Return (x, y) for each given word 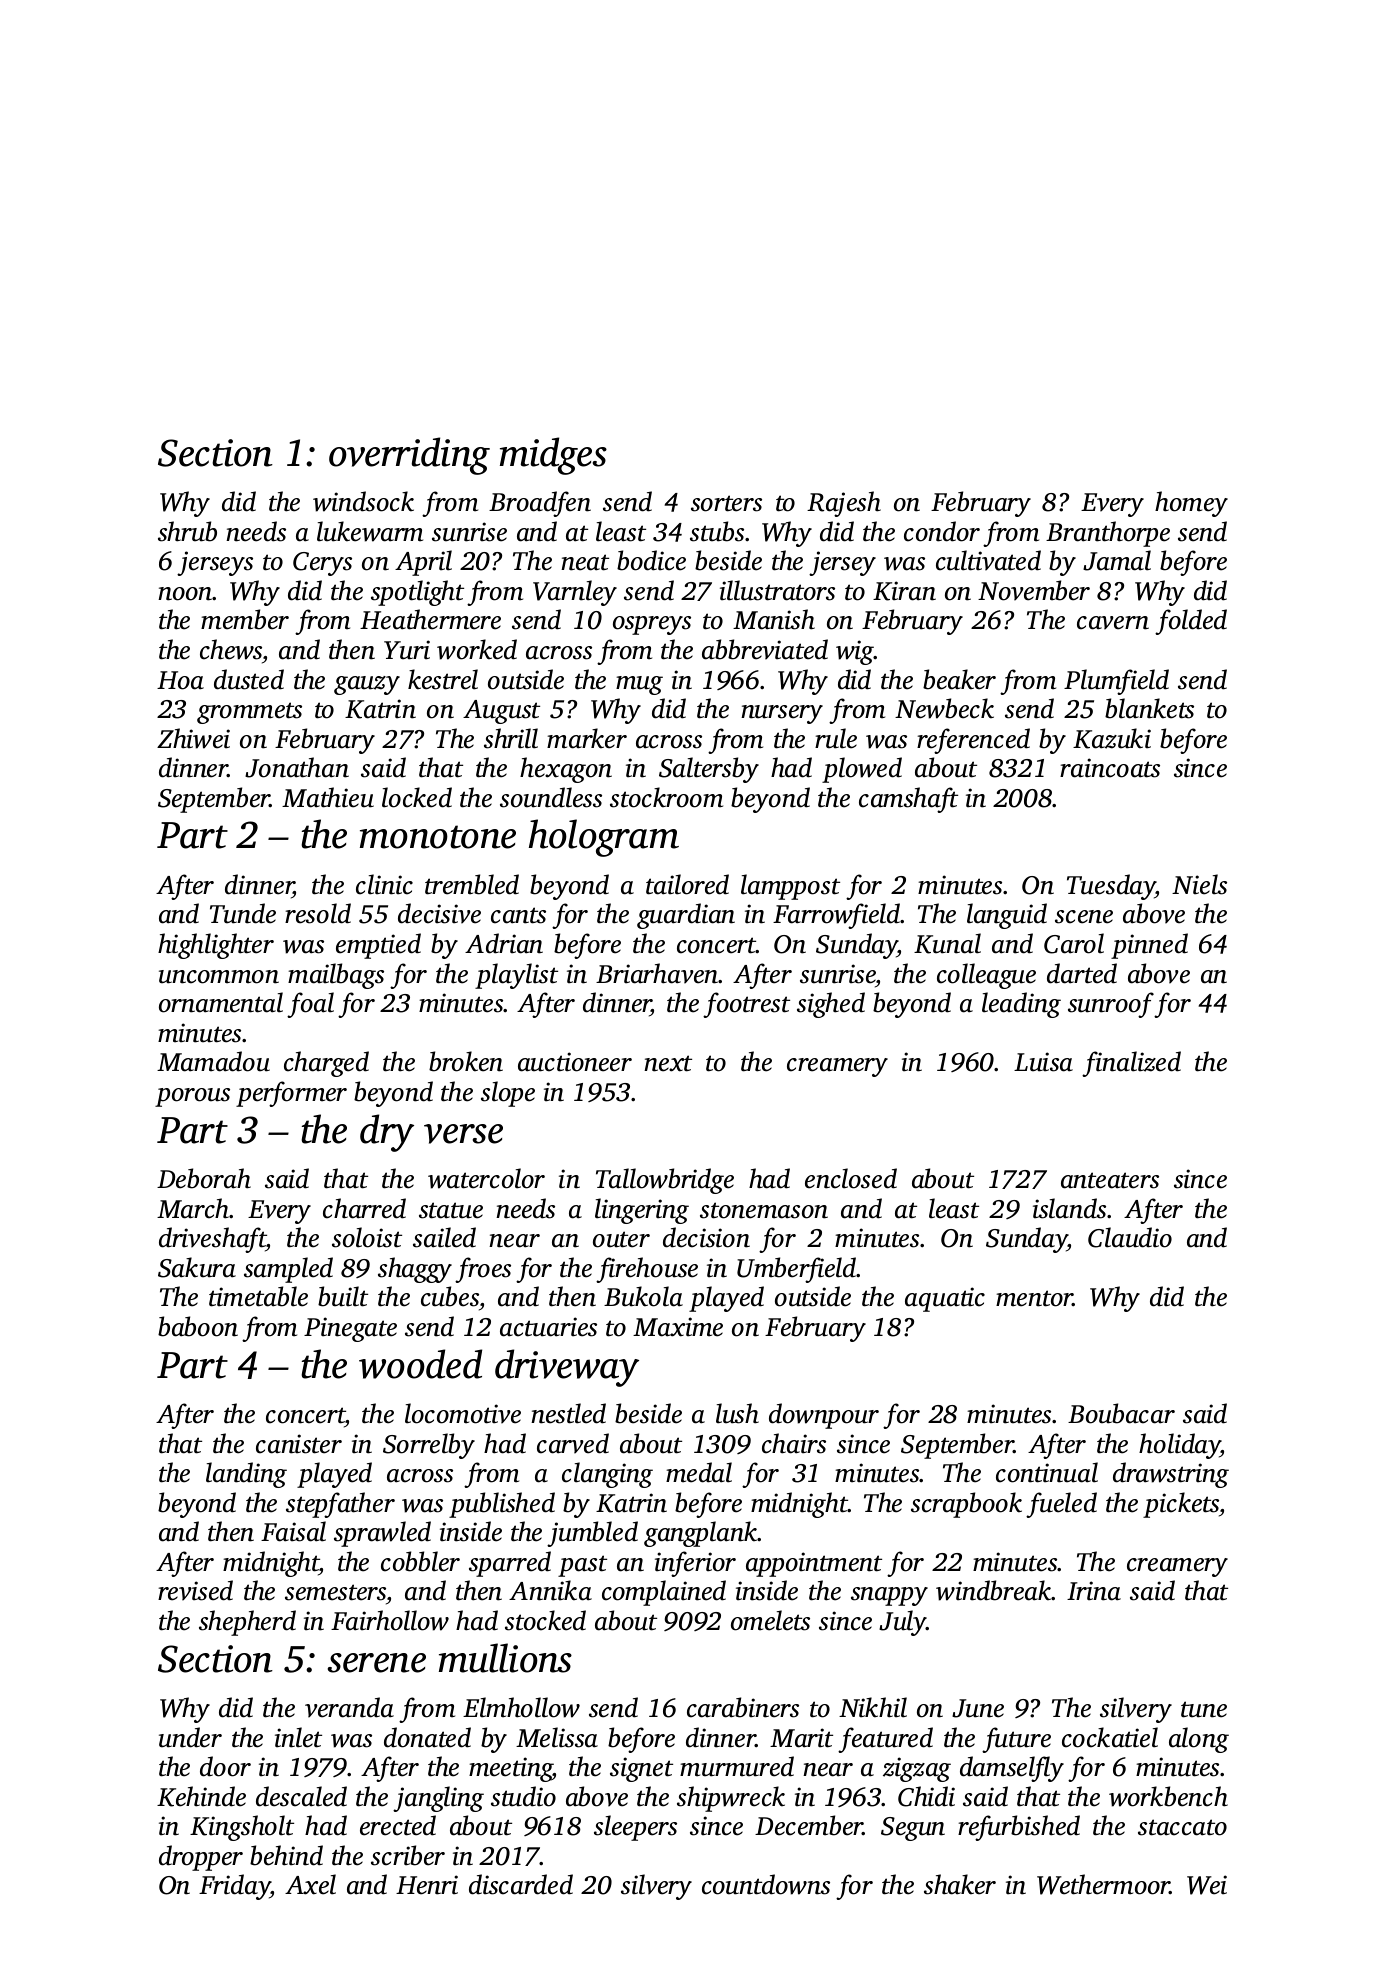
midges (553, 456)
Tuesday (1111, 887)
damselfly (1012, 1769)
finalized (1131, 1064)
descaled (301, 1796)
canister (299, 1444)
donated (427, 1737)
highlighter (216, 946)
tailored (687, 884)
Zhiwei (193, 738)
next (668, 1063)
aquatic (945, 1299)
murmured (737, 1766)
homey (1191, 504)
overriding (409, 456)
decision (706, 1237)
